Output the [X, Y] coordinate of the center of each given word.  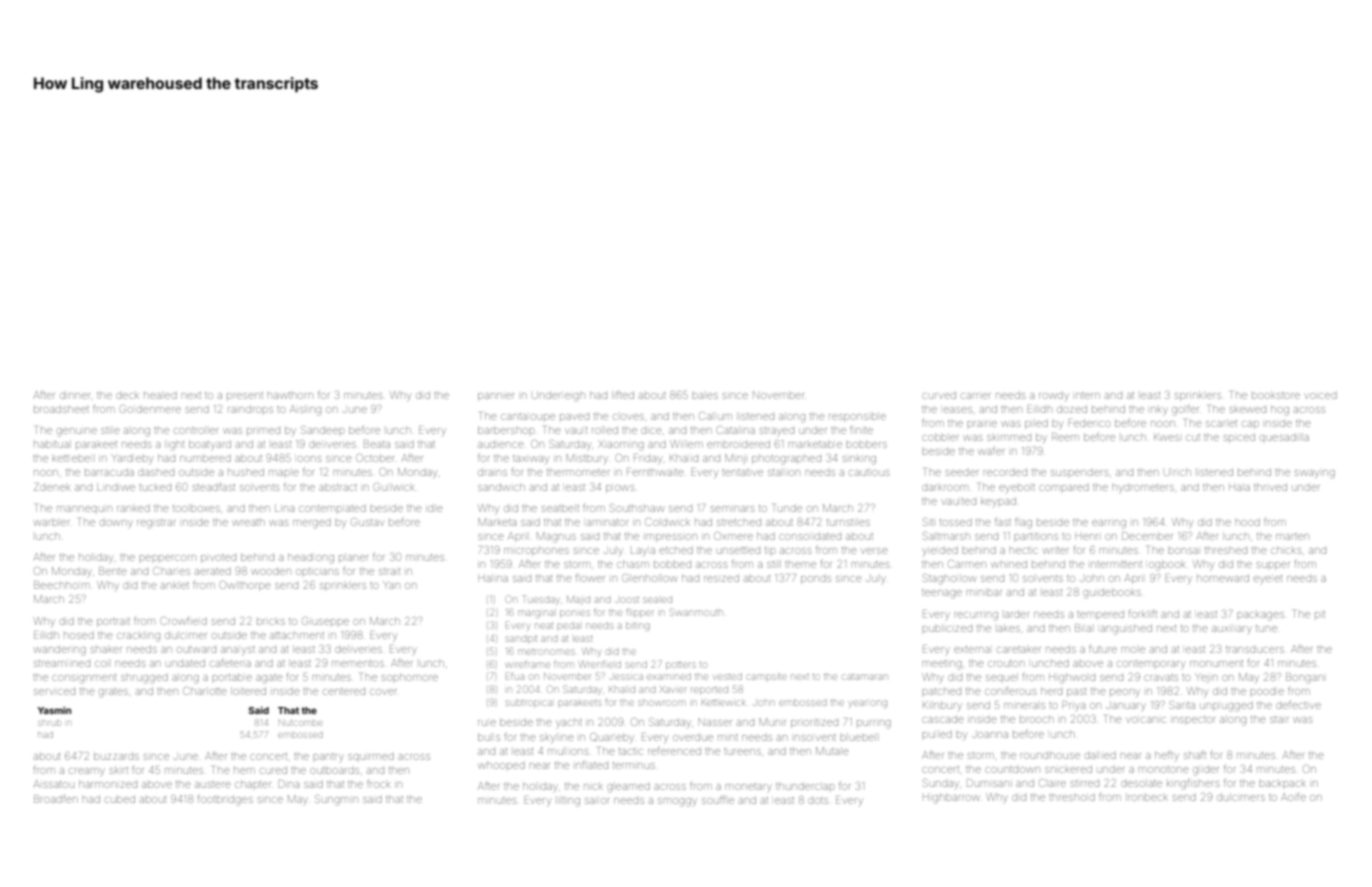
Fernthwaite [655, 472]
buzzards [116, 756]
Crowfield [184, 621]
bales [705, 395]
